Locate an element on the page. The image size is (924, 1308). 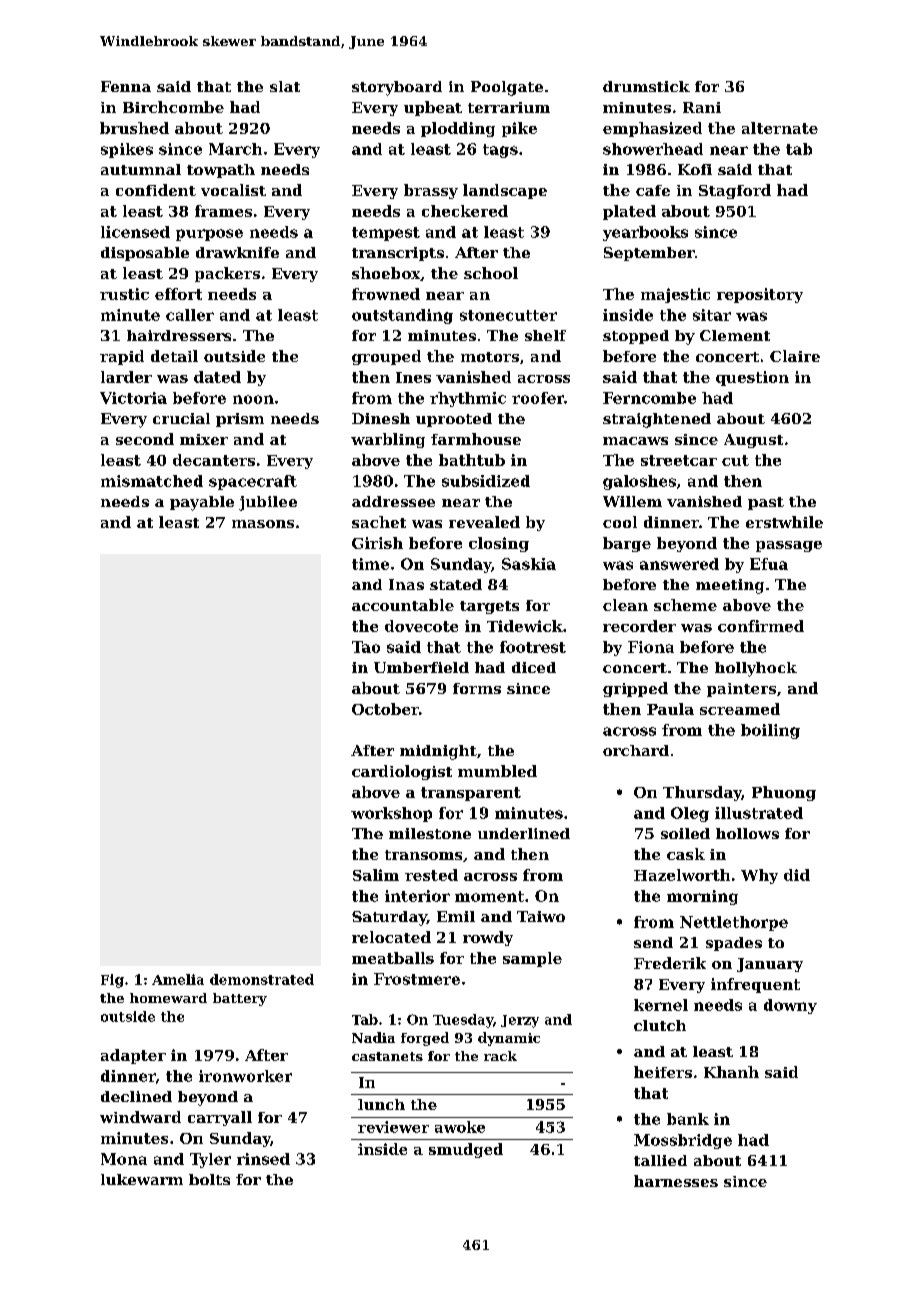
tallied is located at coordinates (660, 1160).
